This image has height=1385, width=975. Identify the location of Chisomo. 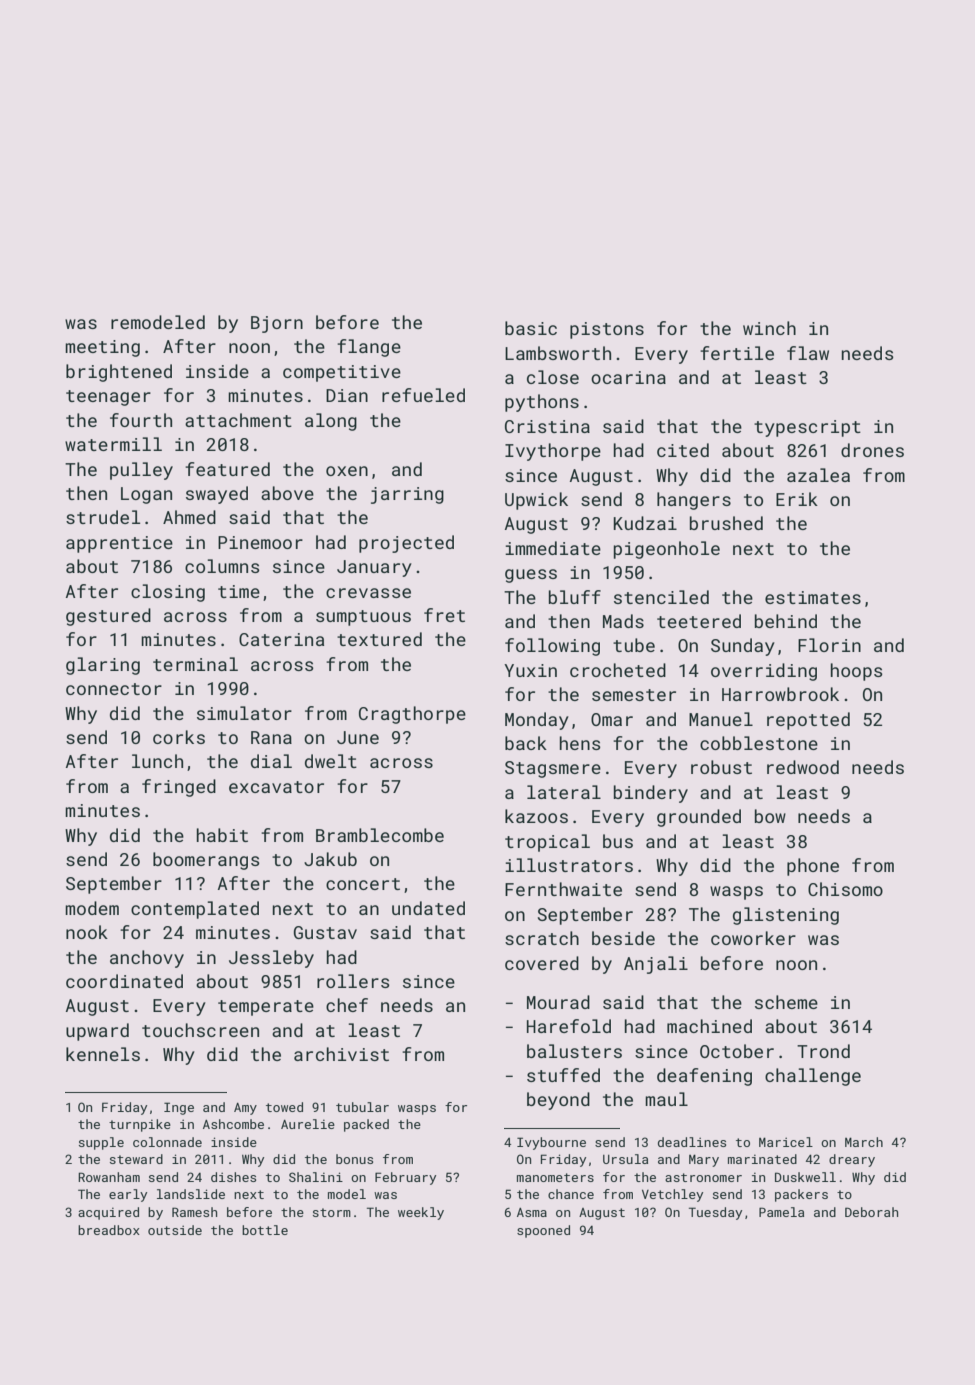
(845, 889).
